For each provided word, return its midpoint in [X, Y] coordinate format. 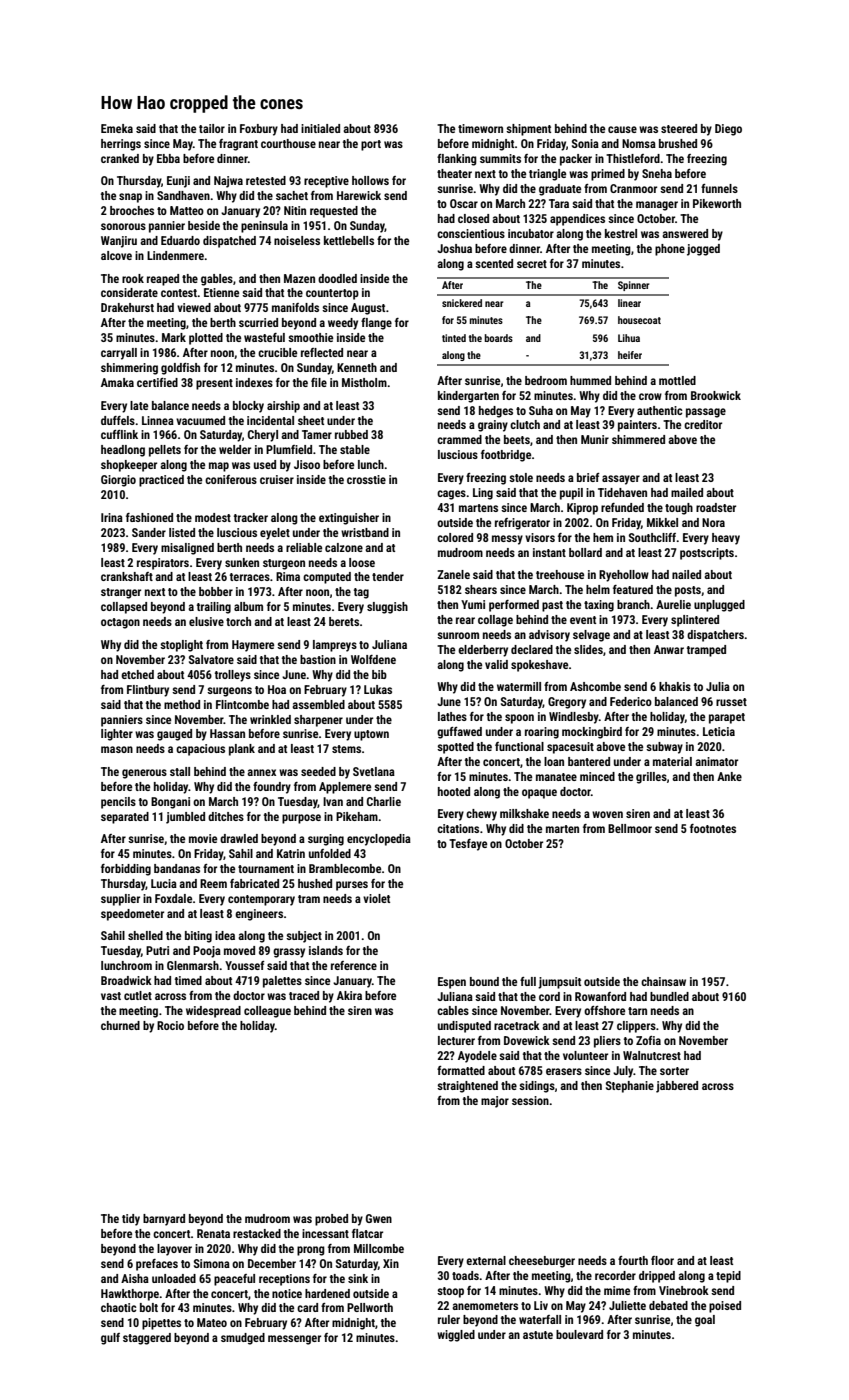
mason [117, 749]
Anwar [669, 649]
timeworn [480, 128]
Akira [349, 995]
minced [597, 776]
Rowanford [600, 996]
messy [507, 540]
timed [188, 980]
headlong [123, 451]
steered [679, 128]
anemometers [485, 1306]
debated [668, 1305]
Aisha [135, 1278]
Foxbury [259, 130]
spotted [455, 748]
